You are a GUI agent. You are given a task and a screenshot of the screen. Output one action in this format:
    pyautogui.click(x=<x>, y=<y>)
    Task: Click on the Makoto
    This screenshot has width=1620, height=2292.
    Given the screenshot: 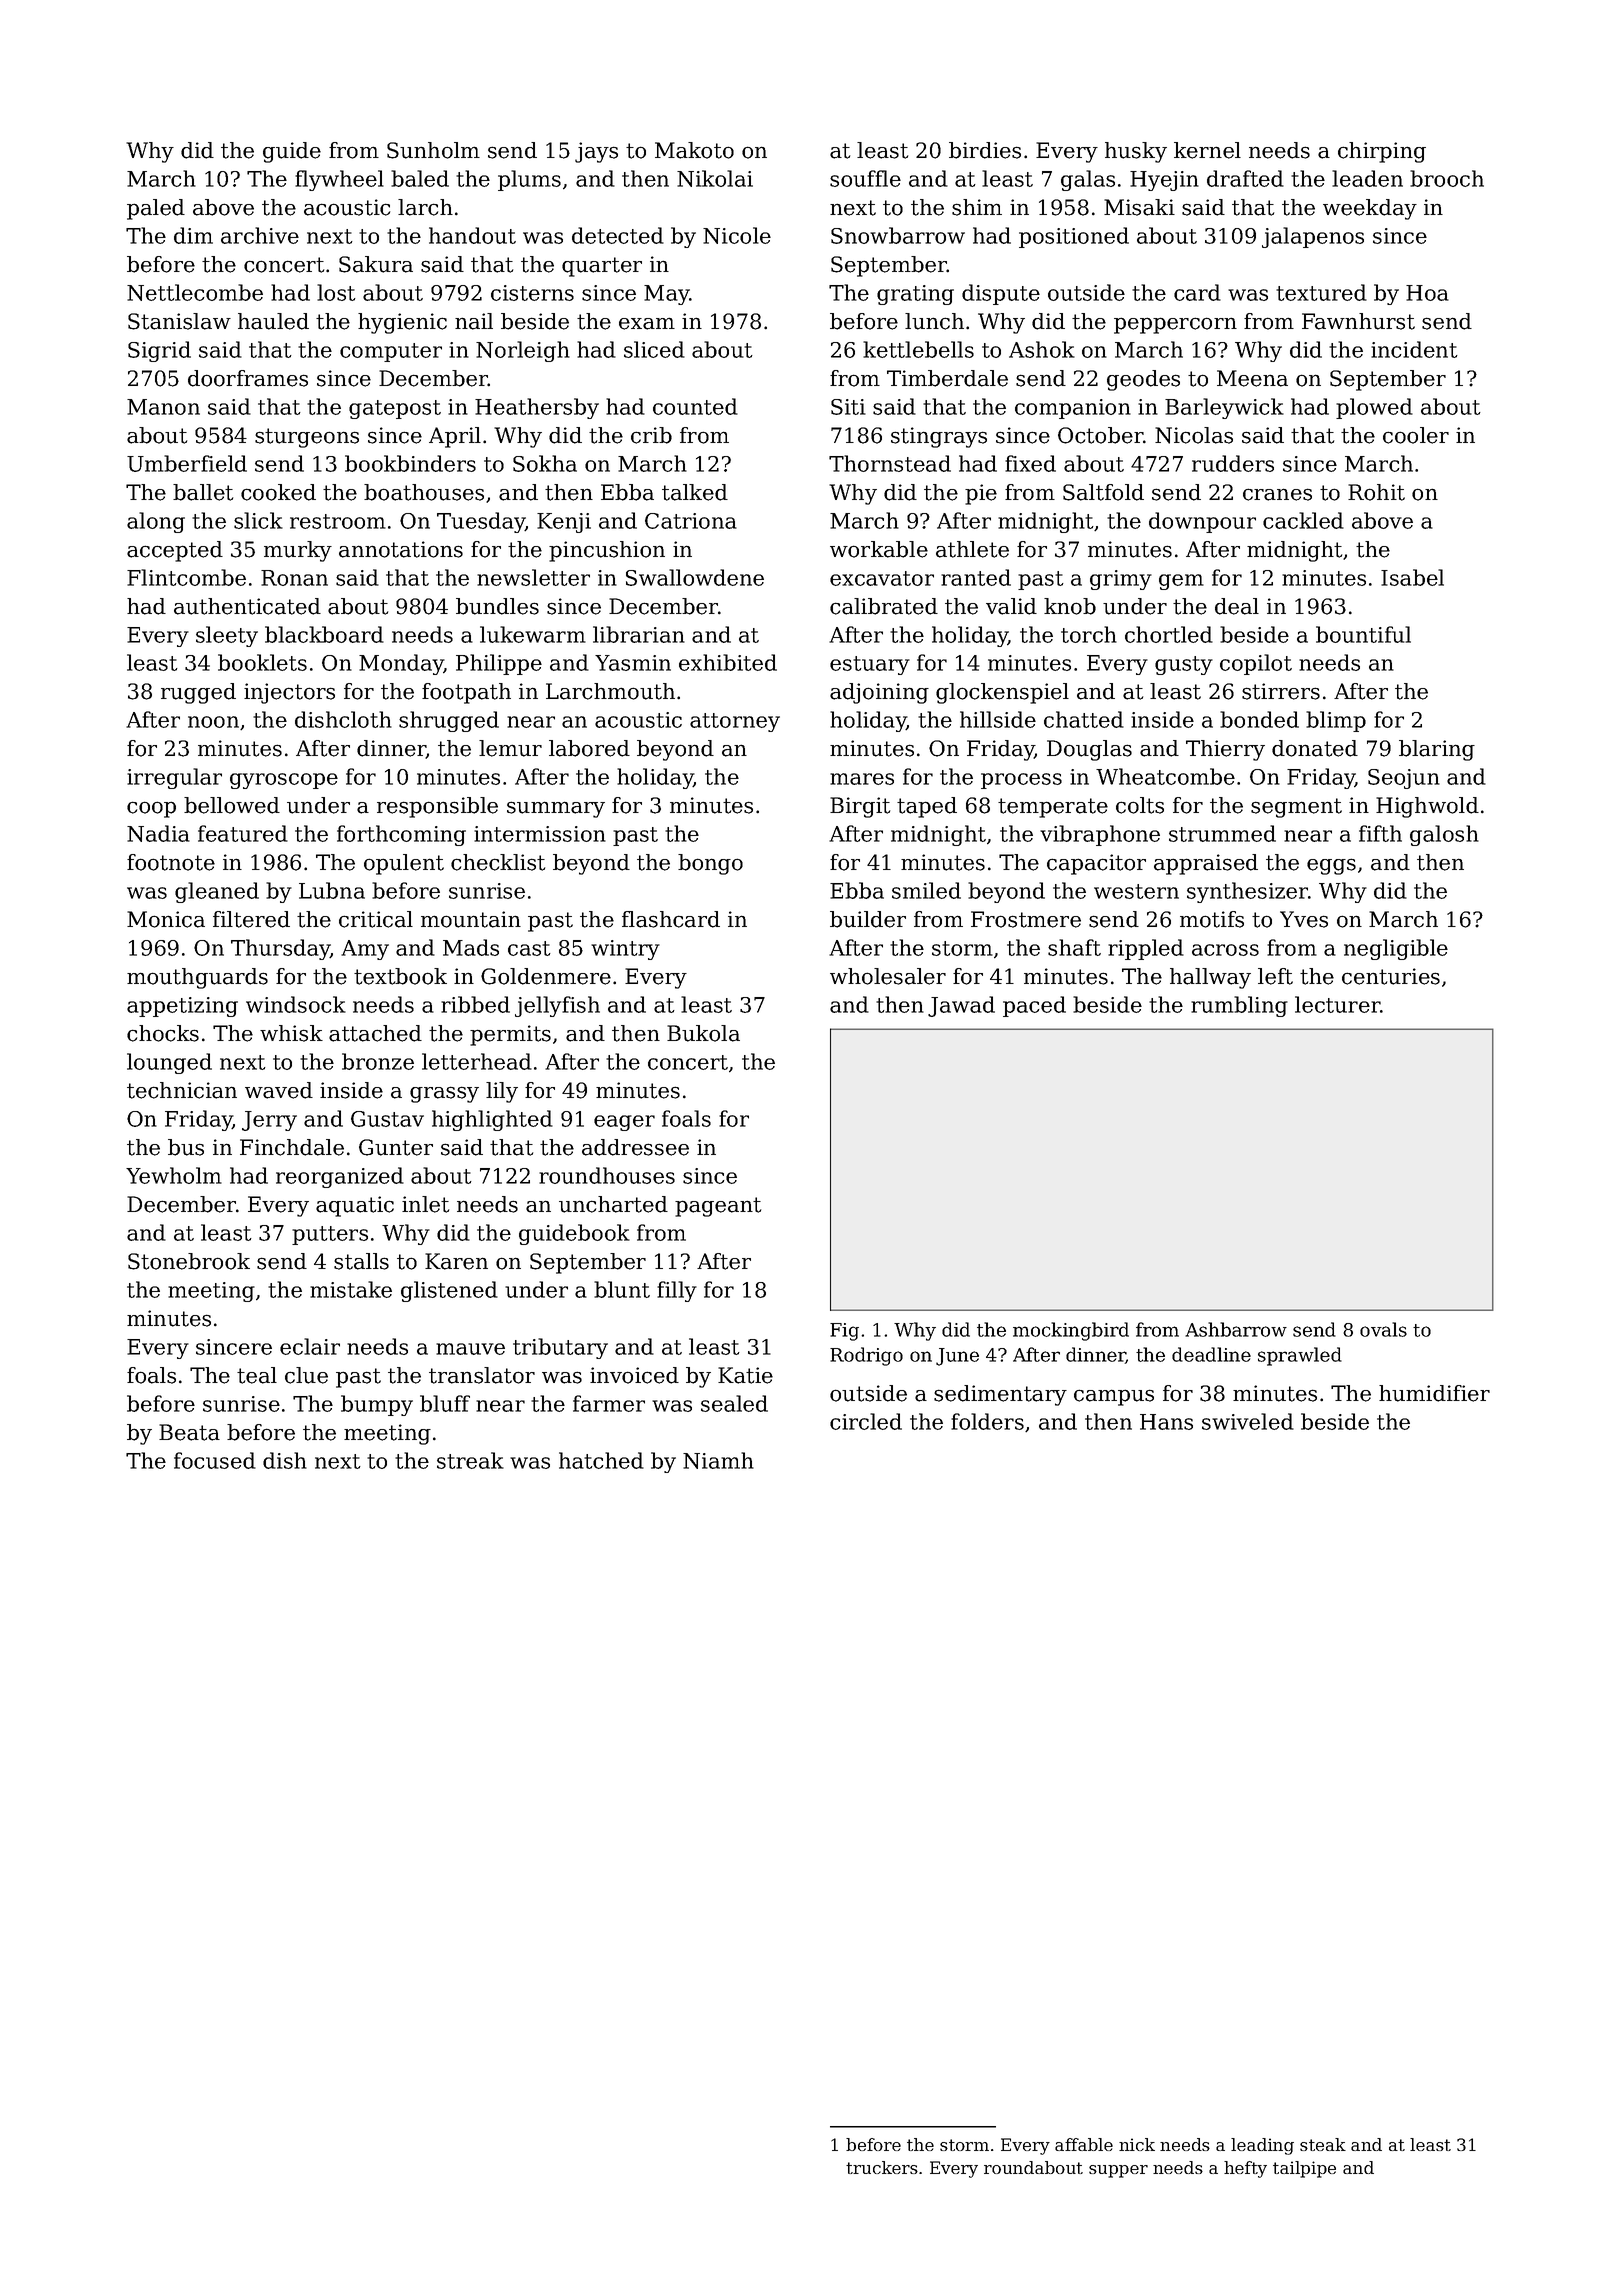 What is the action you would take?
    pyautogui.click(x=694, y=150)
